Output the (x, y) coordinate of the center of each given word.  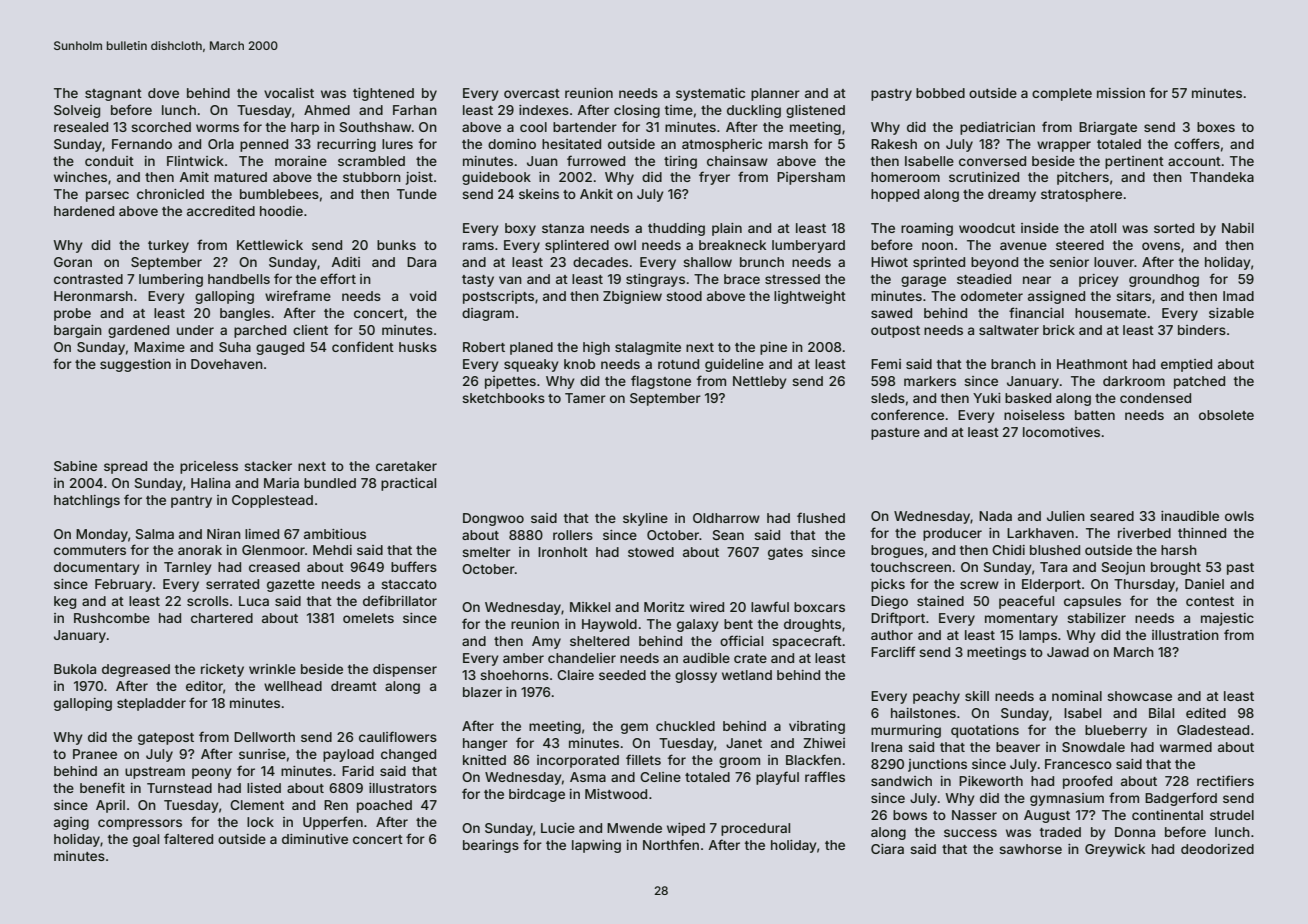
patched (1199, 382)
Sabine (75, 466)
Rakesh (894, 144)
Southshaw (375, 127)
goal (146, 840)
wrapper (1064, 146)
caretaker (406, 466)
